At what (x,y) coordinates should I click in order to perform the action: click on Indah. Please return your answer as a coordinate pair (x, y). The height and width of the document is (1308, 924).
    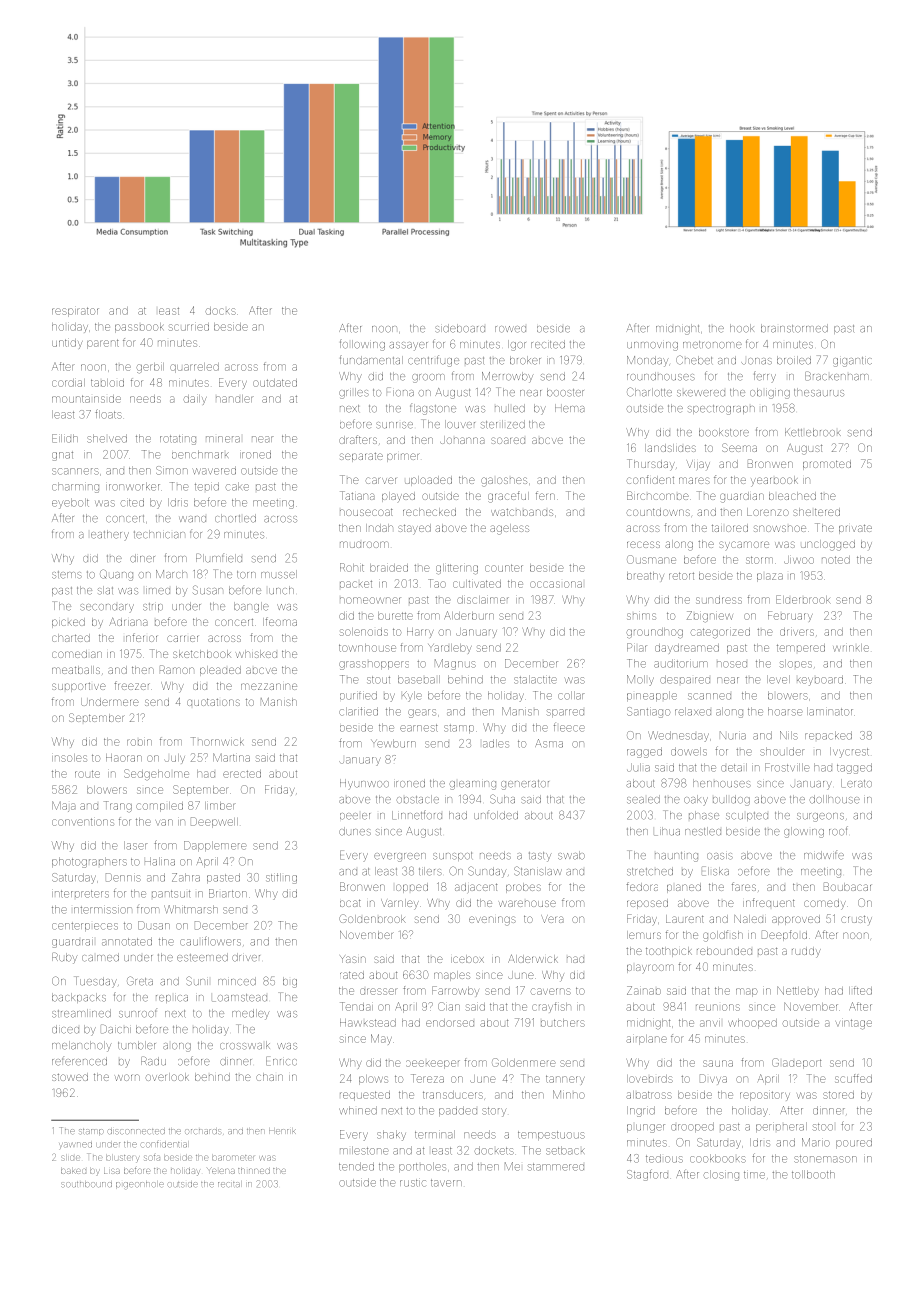
    Looking at the image, I should click on (379, 528).
